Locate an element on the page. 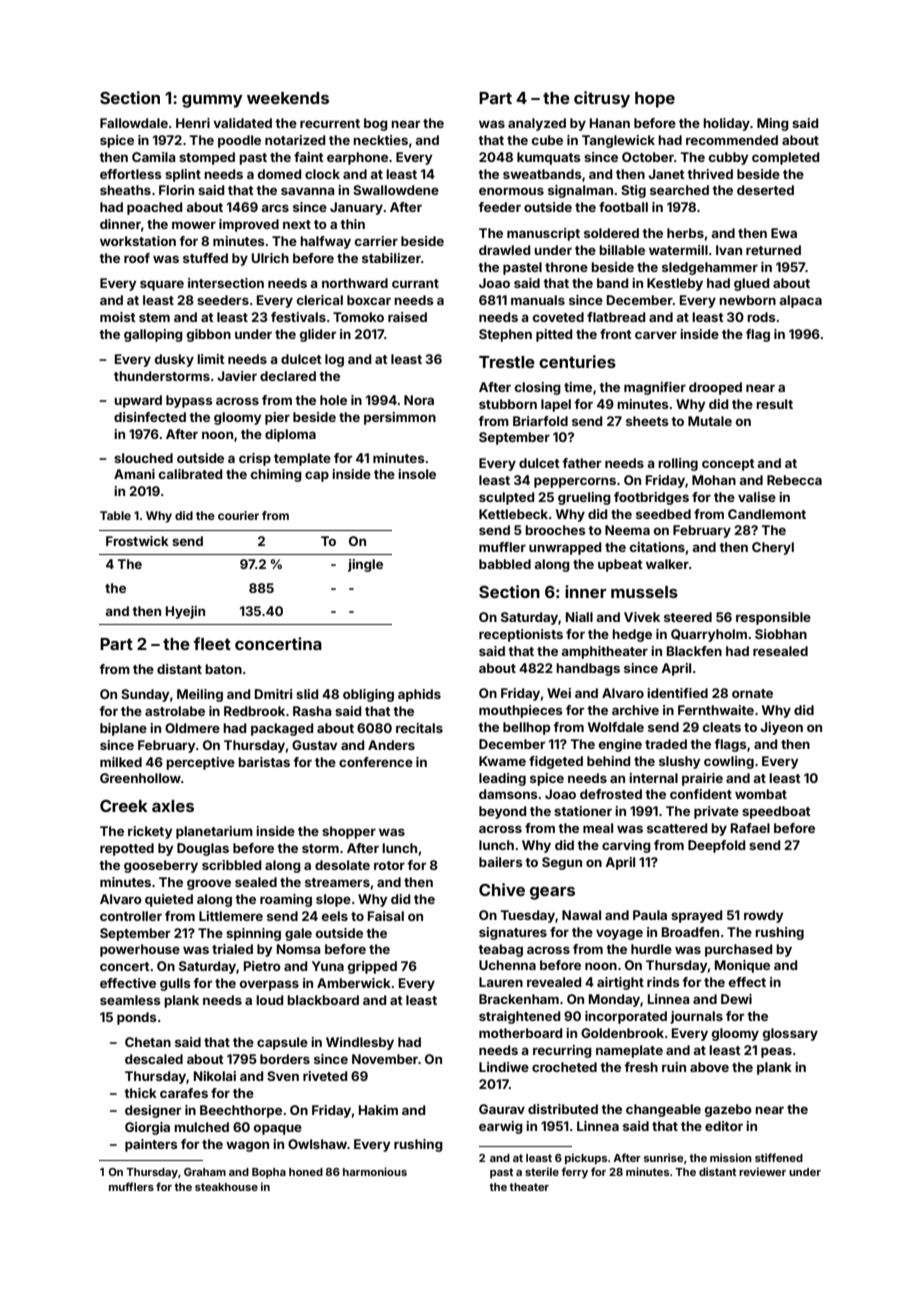  bailers is located at coordinates (501, 862).
